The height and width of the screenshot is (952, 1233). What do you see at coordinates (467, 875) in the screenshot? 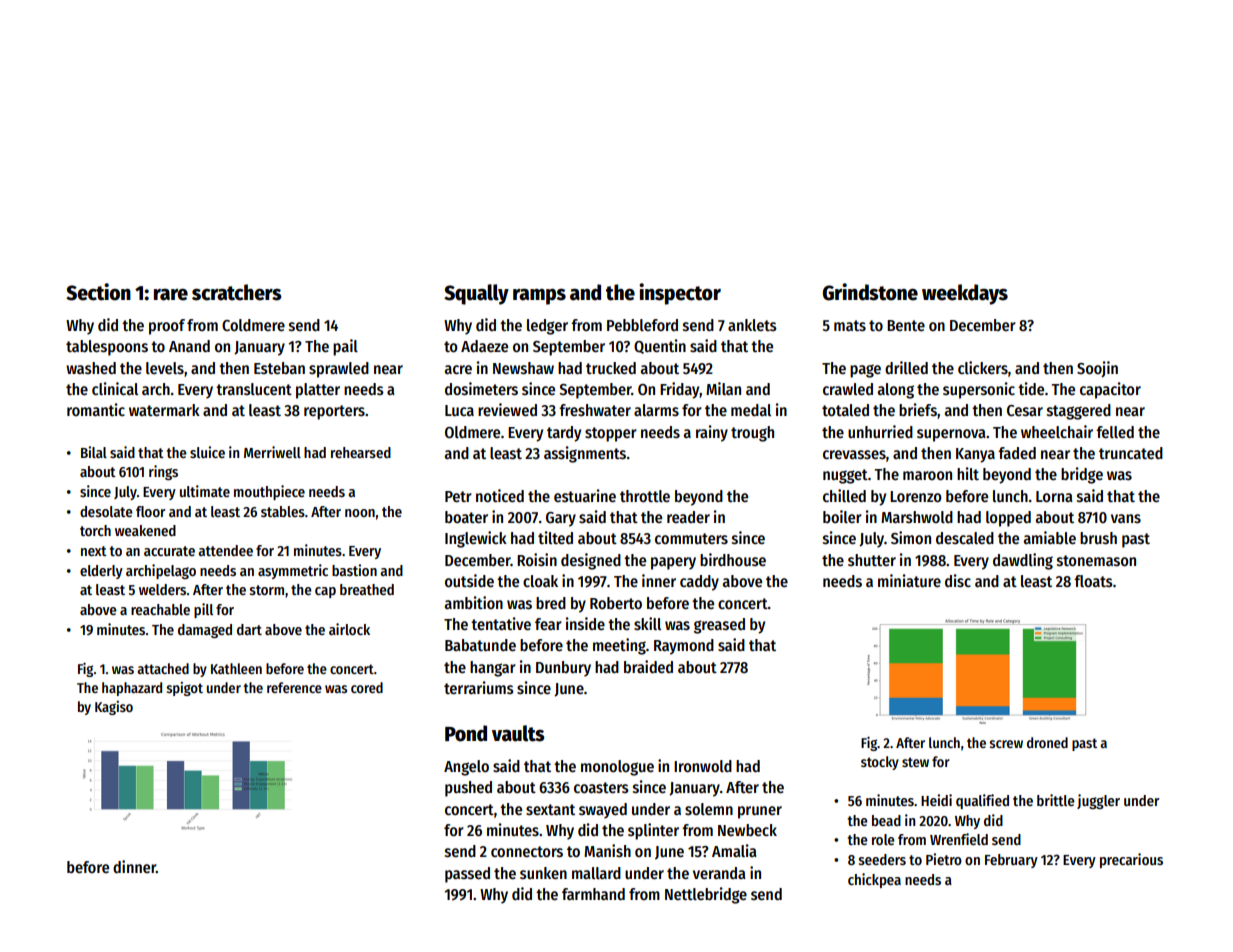
I see `passed` at bounding box center [467, 875].
